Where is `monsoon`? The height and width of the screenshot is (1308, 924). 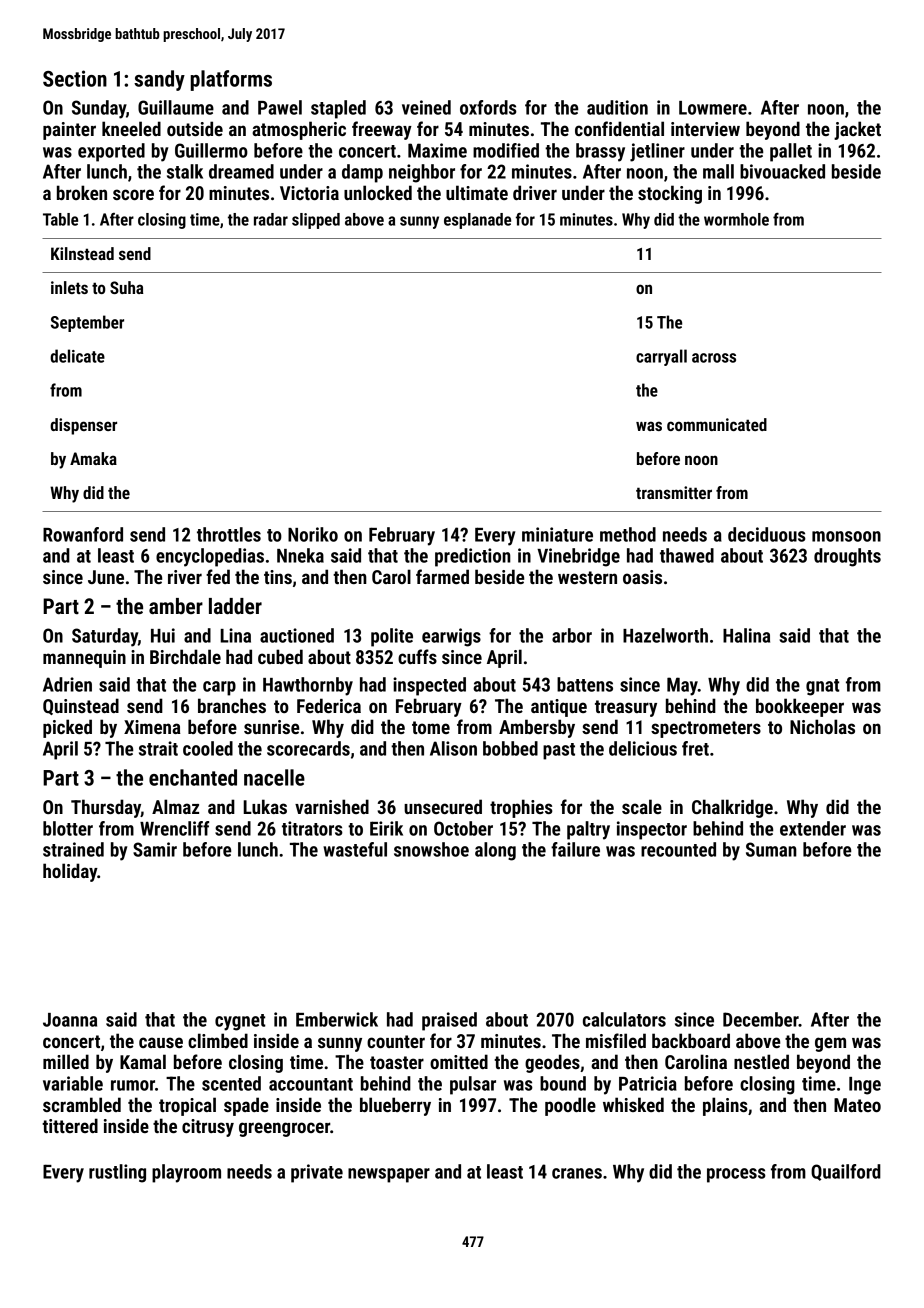 monsoon is located at coordinates (846, 536).
